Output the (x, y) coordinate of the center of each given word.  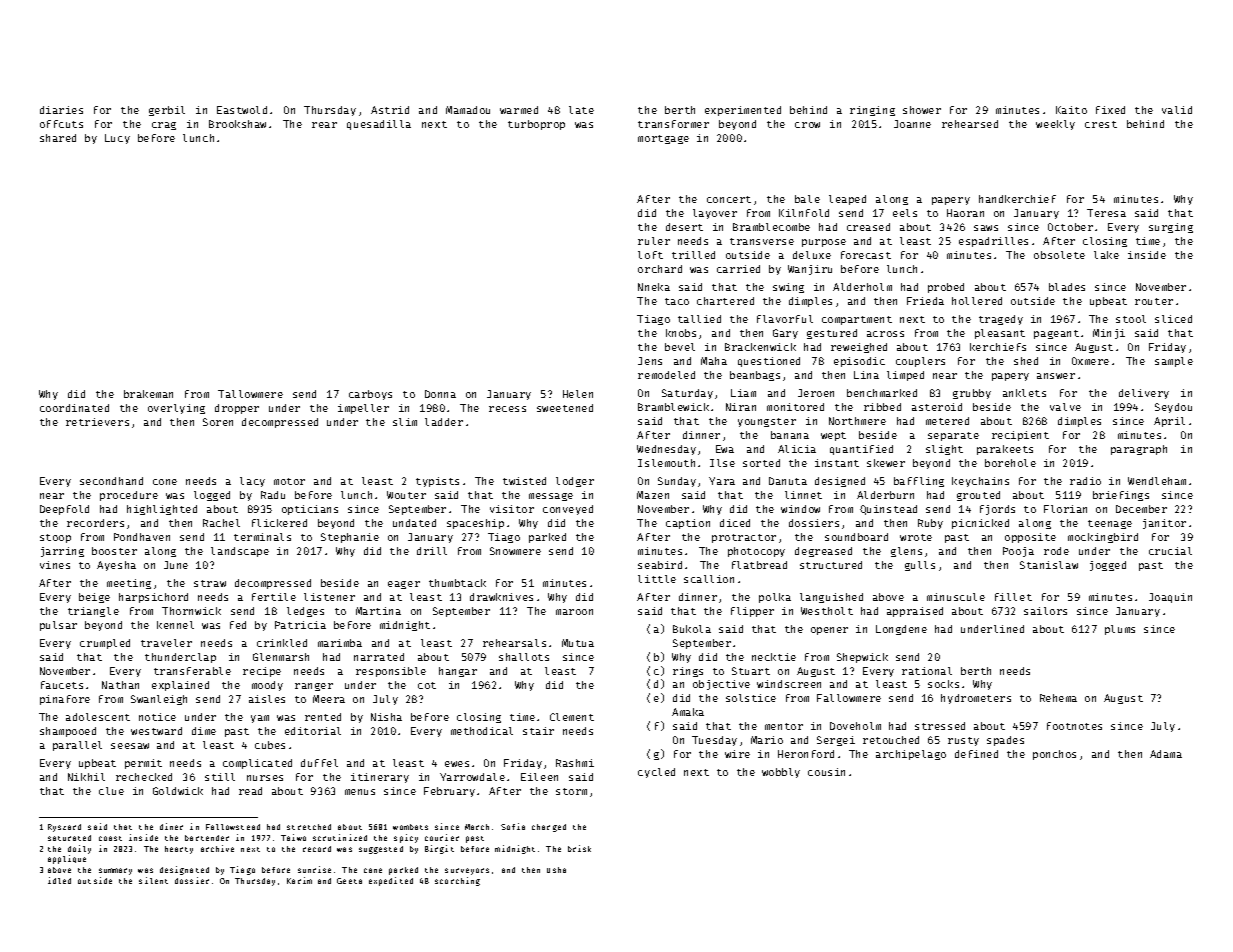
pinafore (65, 700)
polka (775, 598)
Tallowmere (250, 394)
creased (868, 227)
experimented (743, 111)
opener (829, 631)
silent (153, 880)
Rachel (221, 523)
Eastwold (242, 110)
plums (1120, 630)
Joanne (912, 124)
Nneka (654, 287)
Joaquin (1170, 598)
